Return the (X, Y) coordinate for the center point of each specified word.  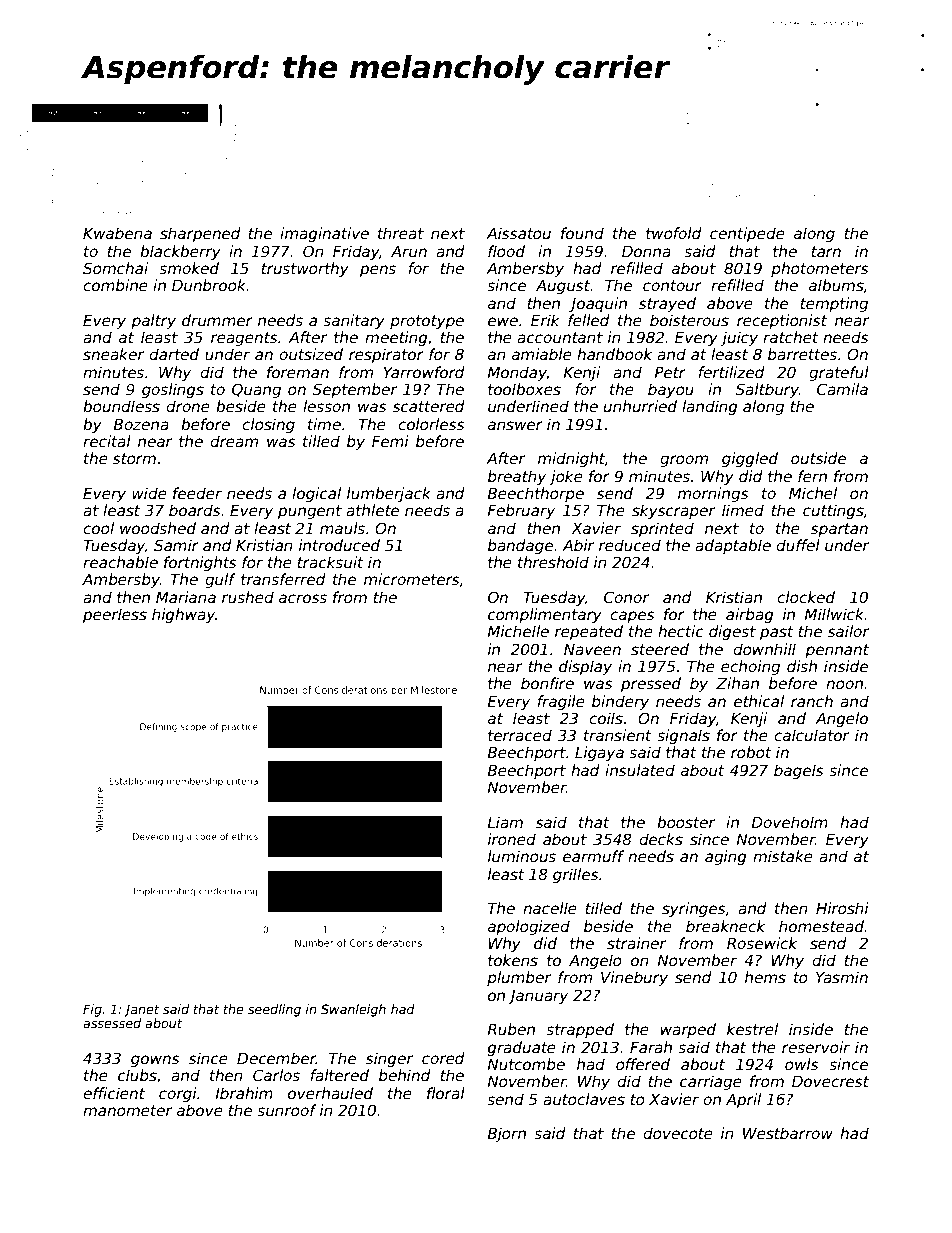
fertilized (731, 372)
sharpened (200, 234)
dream (234, 441)
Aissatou (518, 233)
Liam (505, 822)
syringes (693, 909)
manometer (127, 1110)
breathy (517, 477)
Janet (142, 1010)
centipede (747, 234)
